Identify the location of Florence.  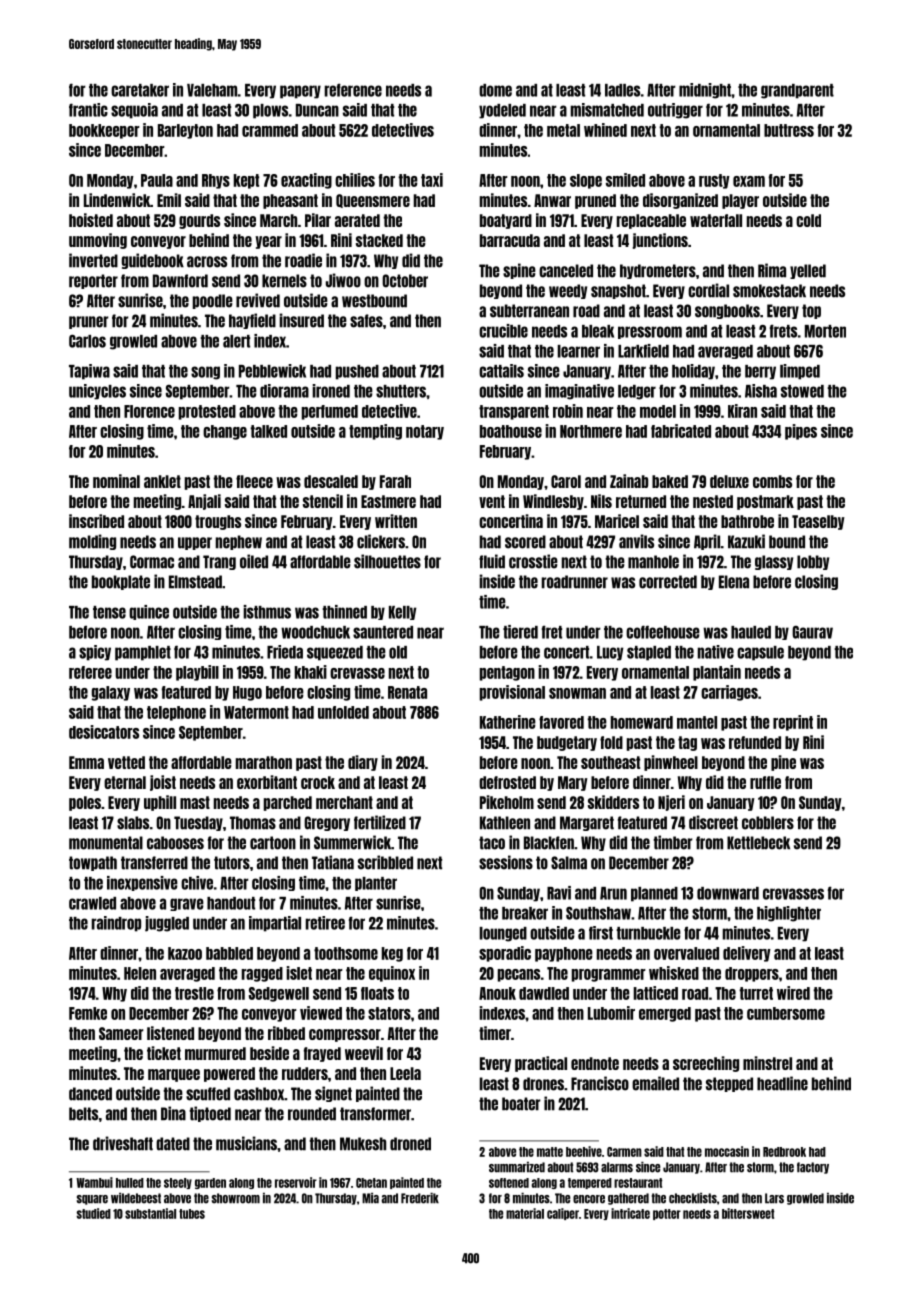
(149, 411).
